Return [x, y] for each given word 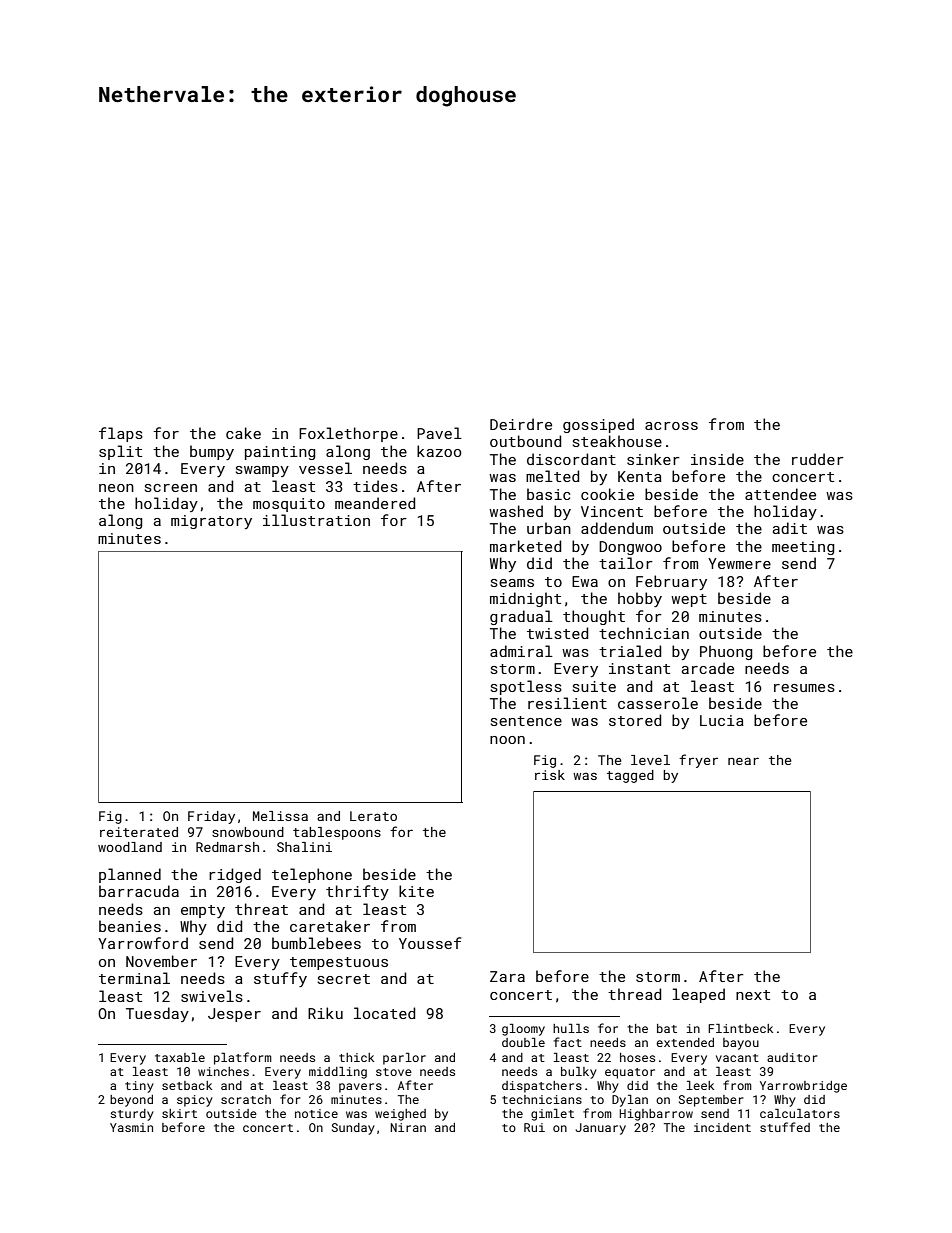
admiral [521, 651]
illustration [316, 520]
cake [243, 433]
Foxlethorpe [348, 434]
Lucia [722, 720]
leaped [698, 995]
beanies [130, 926]
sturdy [132, 1115]
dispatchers [542, 1087]
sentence [526, 721]
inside [717, 459]
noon [507, 740]
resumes [804, 688]
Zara [507, 976]
